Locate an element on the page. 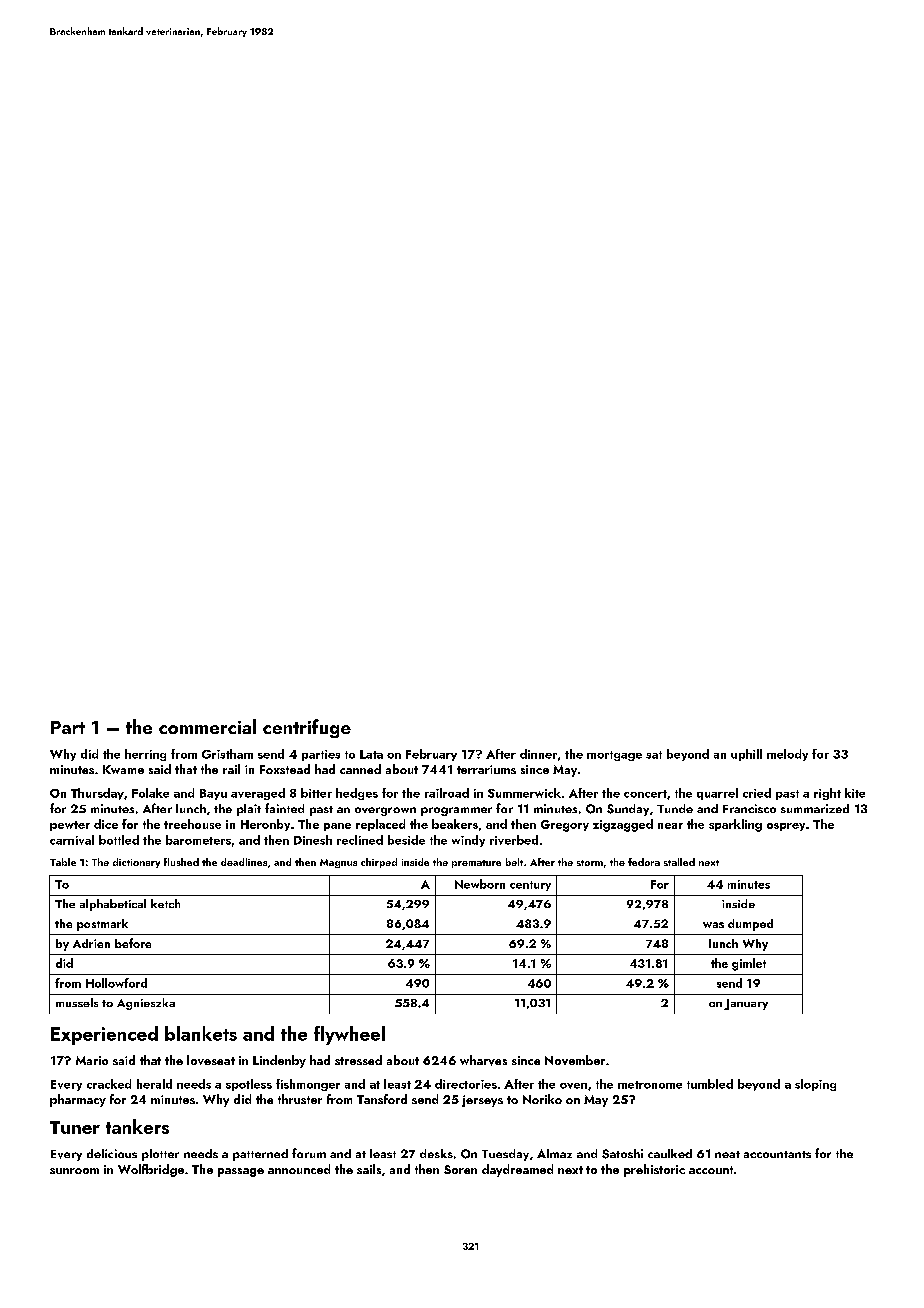 Image resolution: width=924 pixels, height=1308 pixels. Experienced is located at coordinates (104, 1035).
